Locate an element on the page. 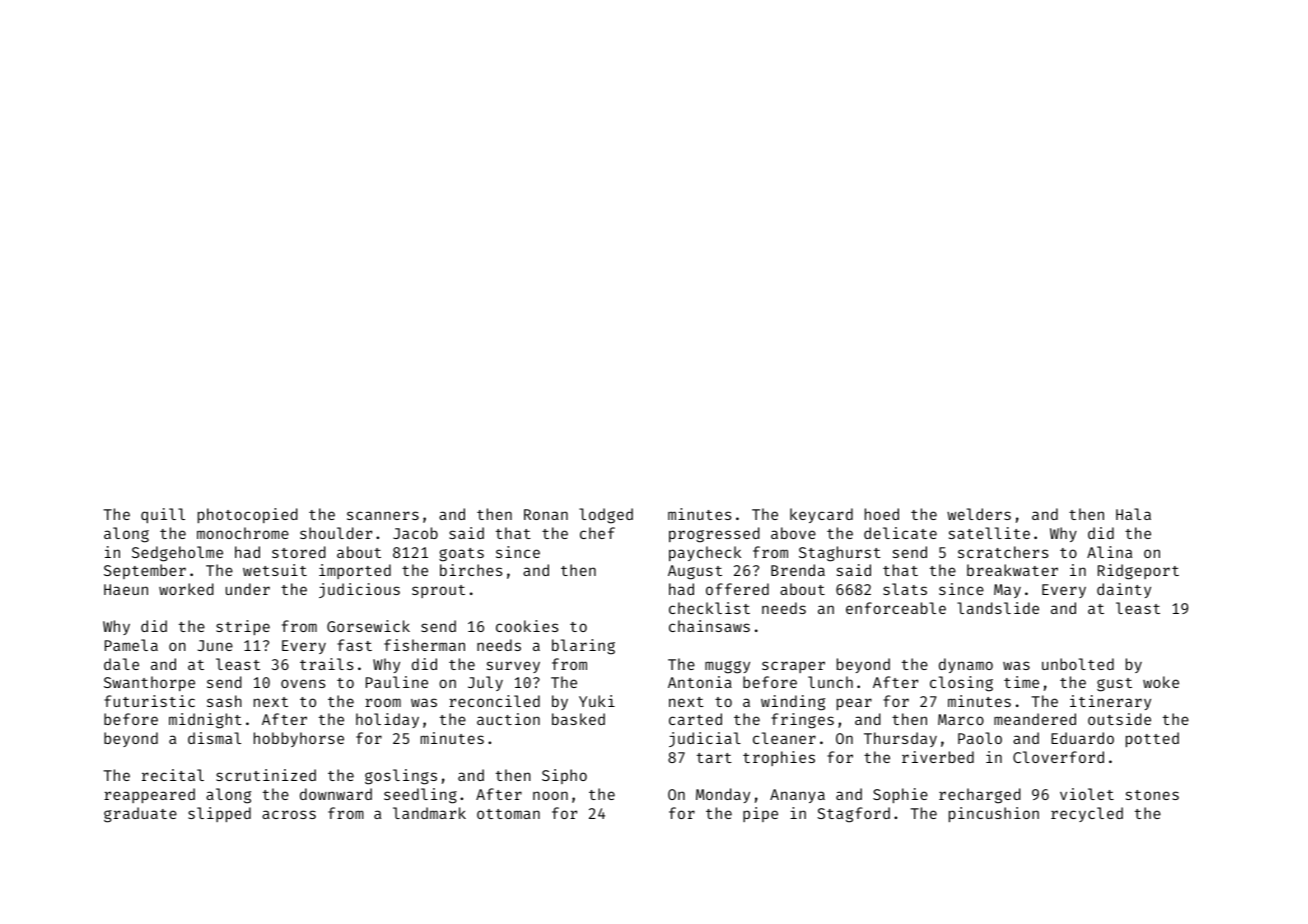 This image has height=924, width=1308. Monday is located at coordinates (723, 795).
